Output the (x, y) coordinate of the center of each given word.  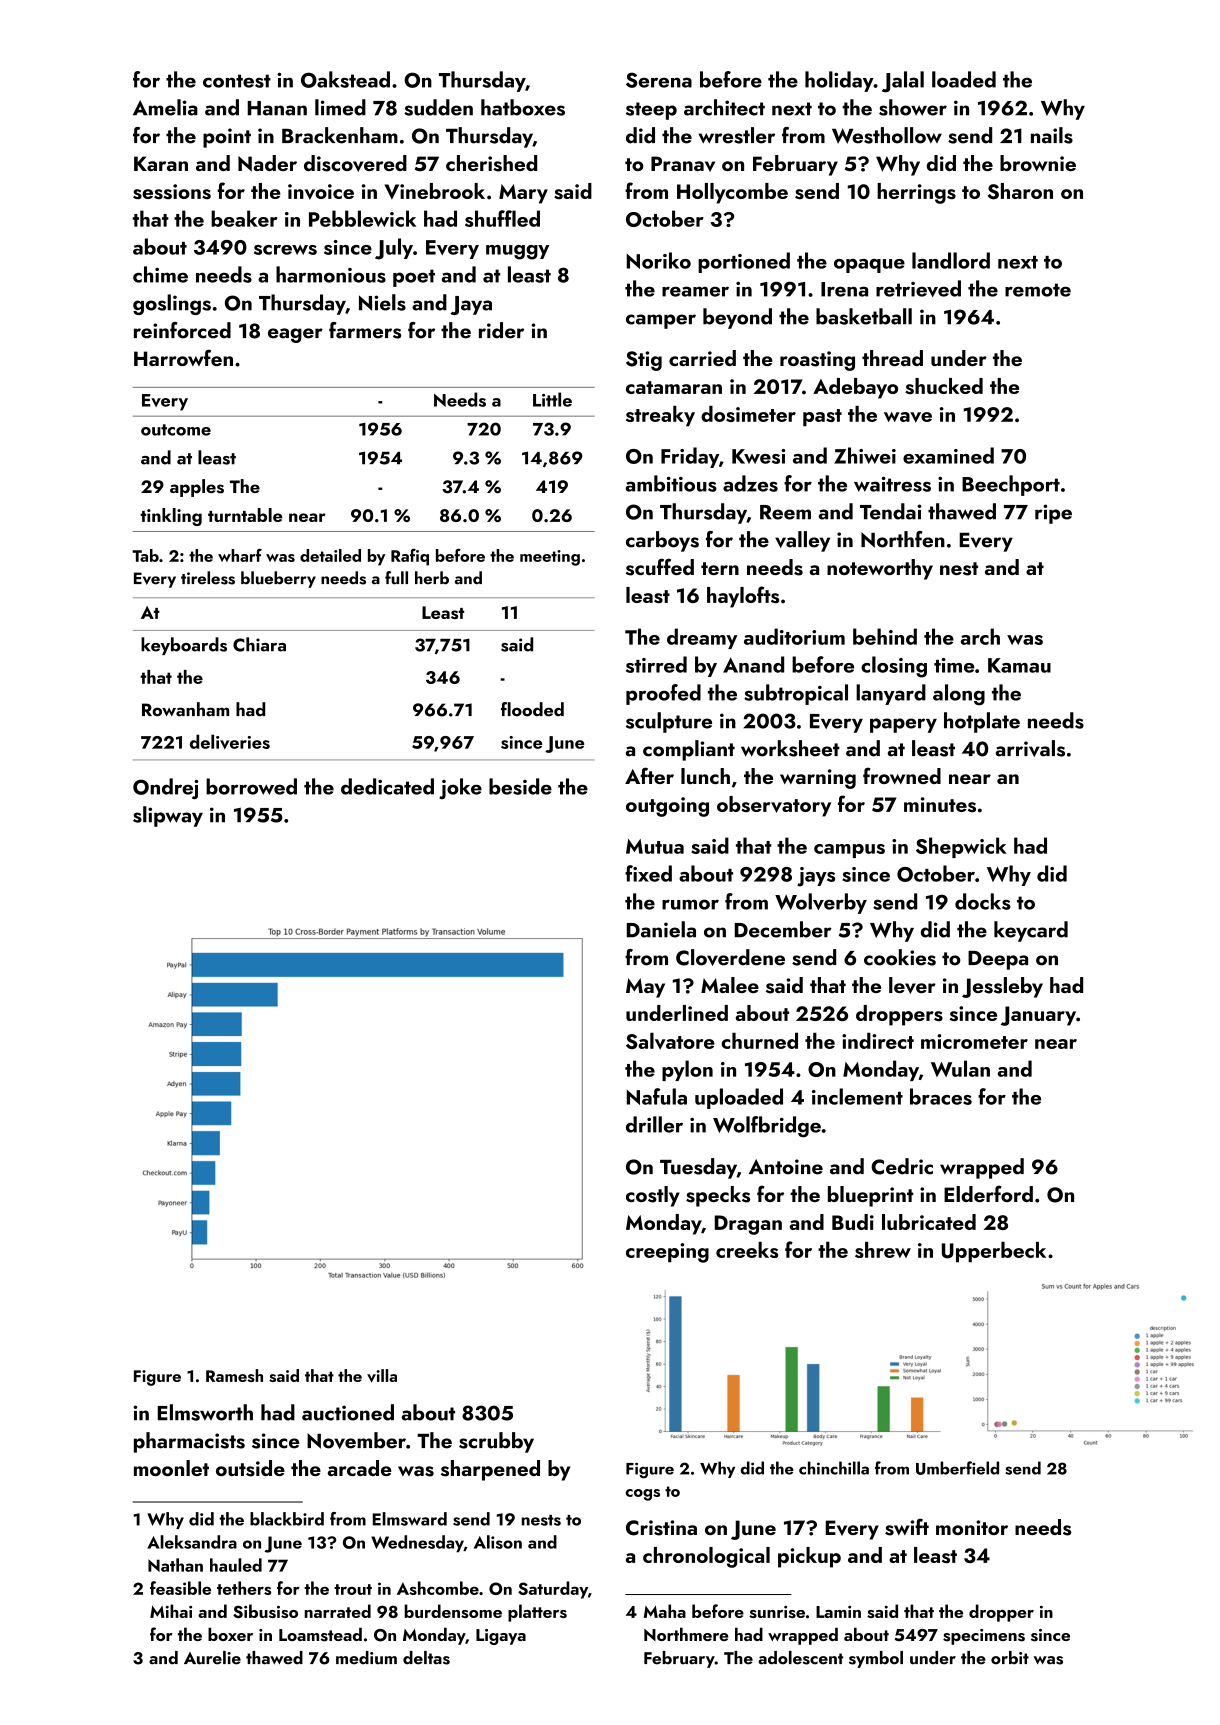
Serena (659, 80)
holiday (839, 81)
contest (237, 81)
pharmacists (189, 1442)
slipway (168, 816)
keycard (1031, 931)
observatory (774, 806)
